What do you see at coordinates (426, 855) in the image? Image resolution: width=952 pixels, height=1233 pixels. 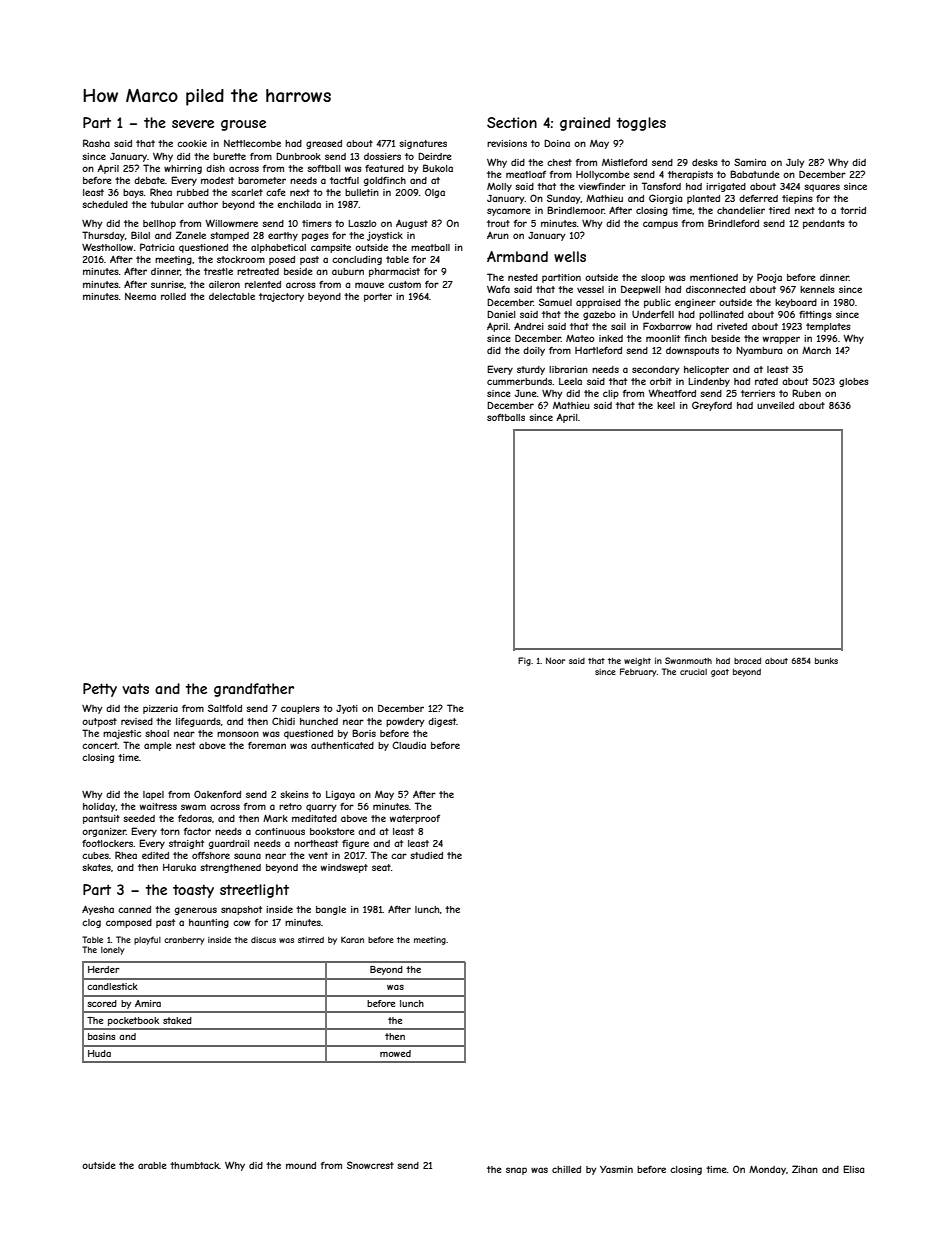 I see `studied` at bounding box center [426, 855].
